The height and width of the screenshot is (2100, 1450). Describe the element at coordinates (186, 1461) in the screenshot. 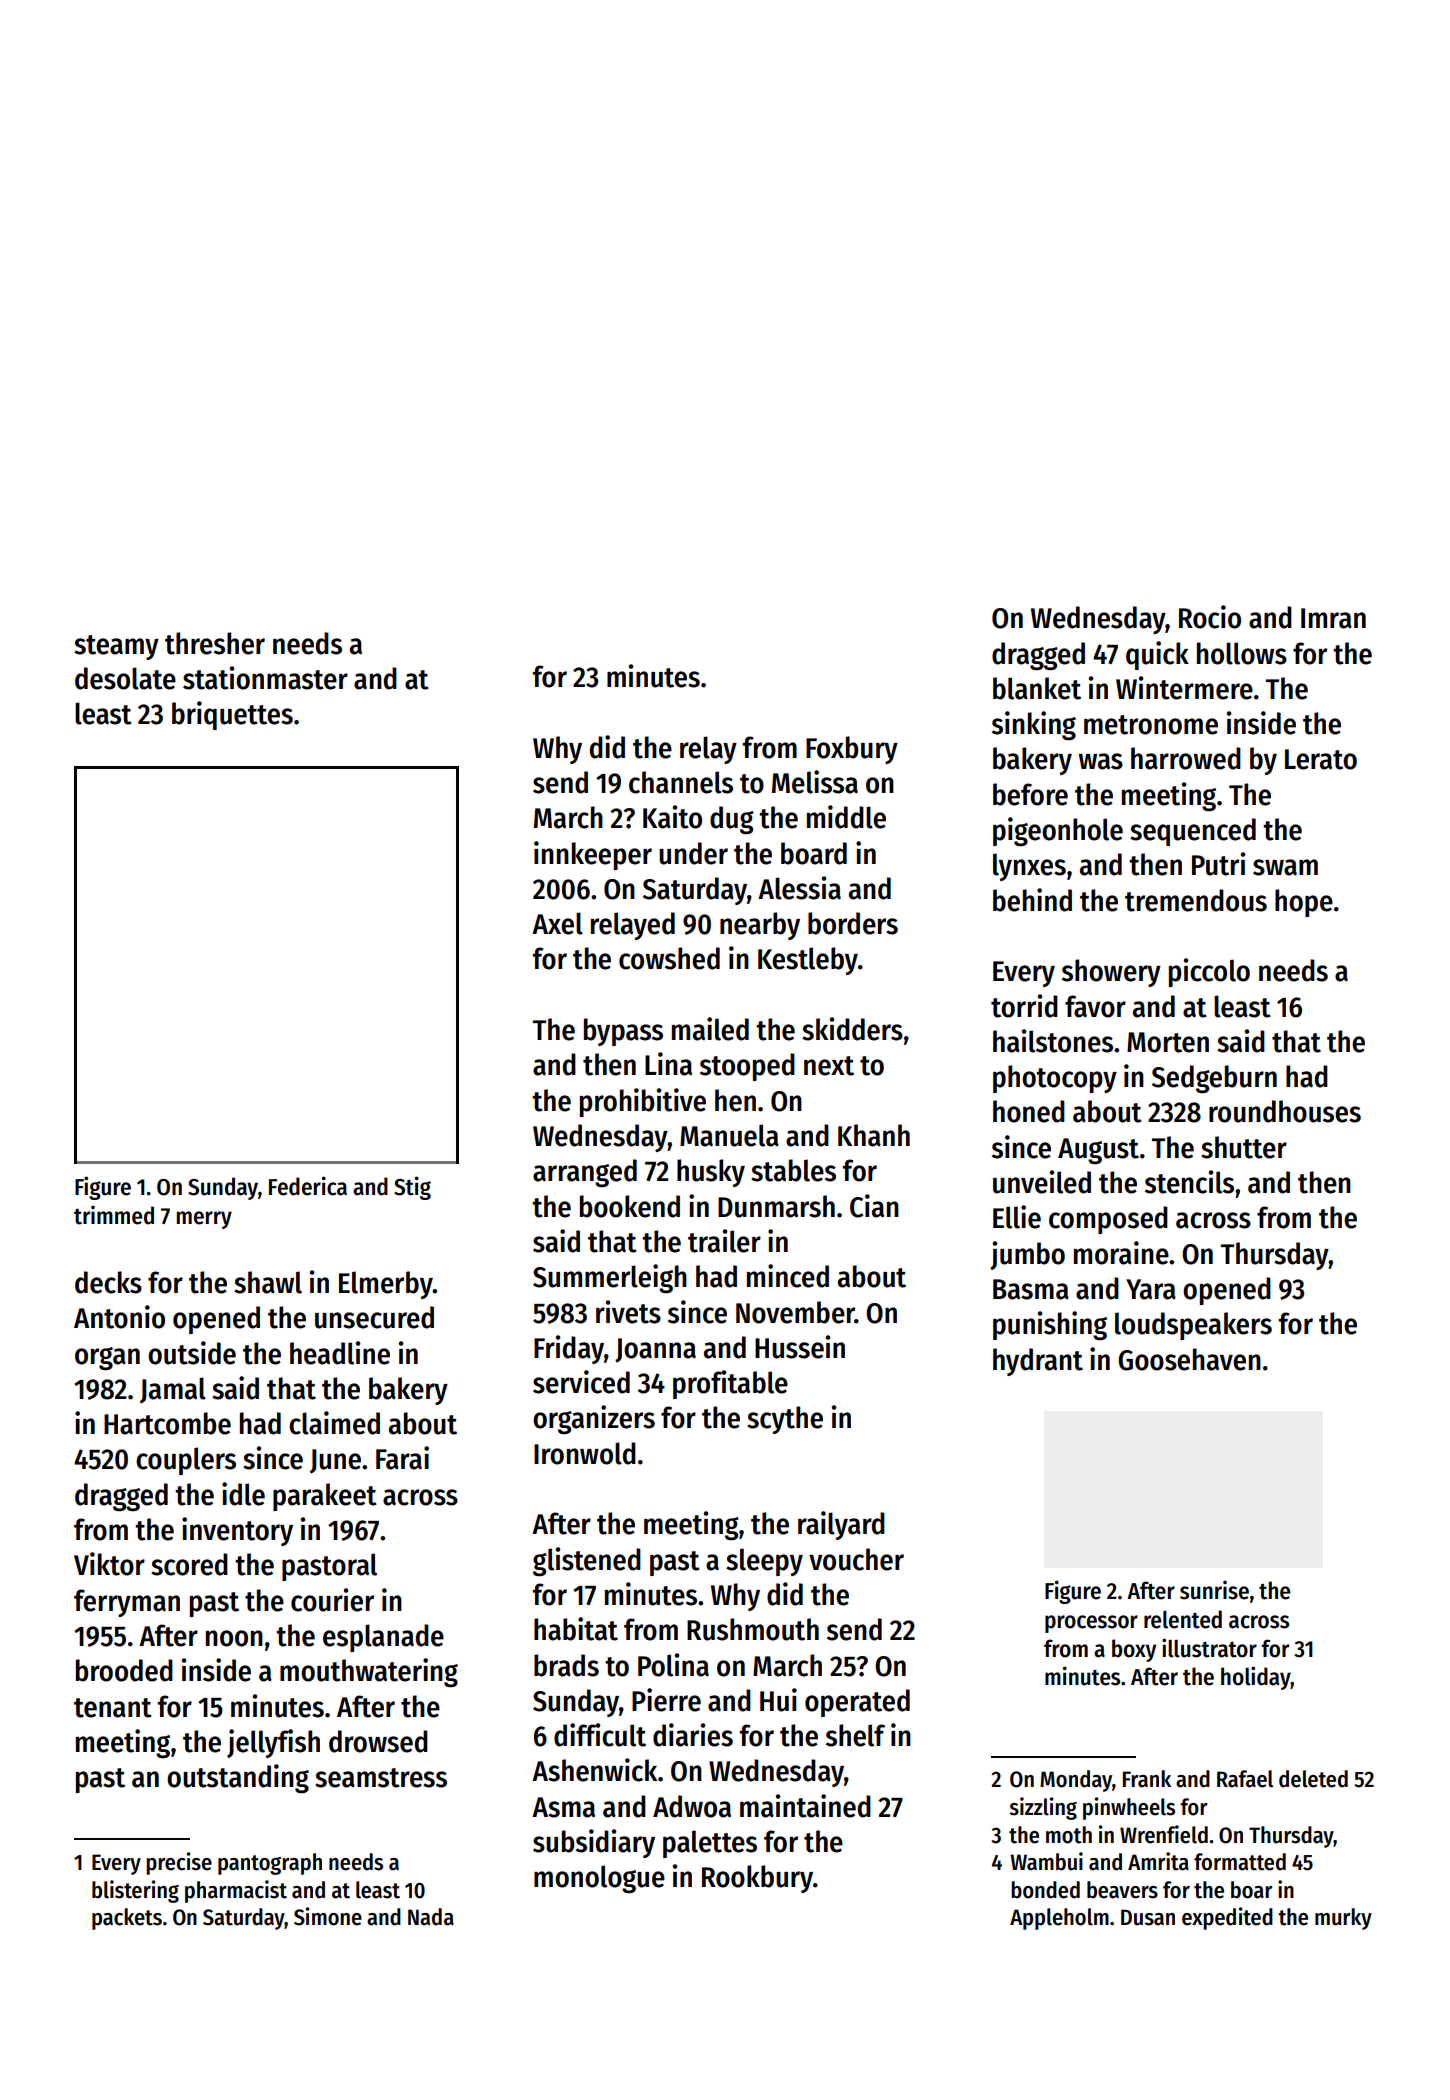

I see `couplers` at that location.
